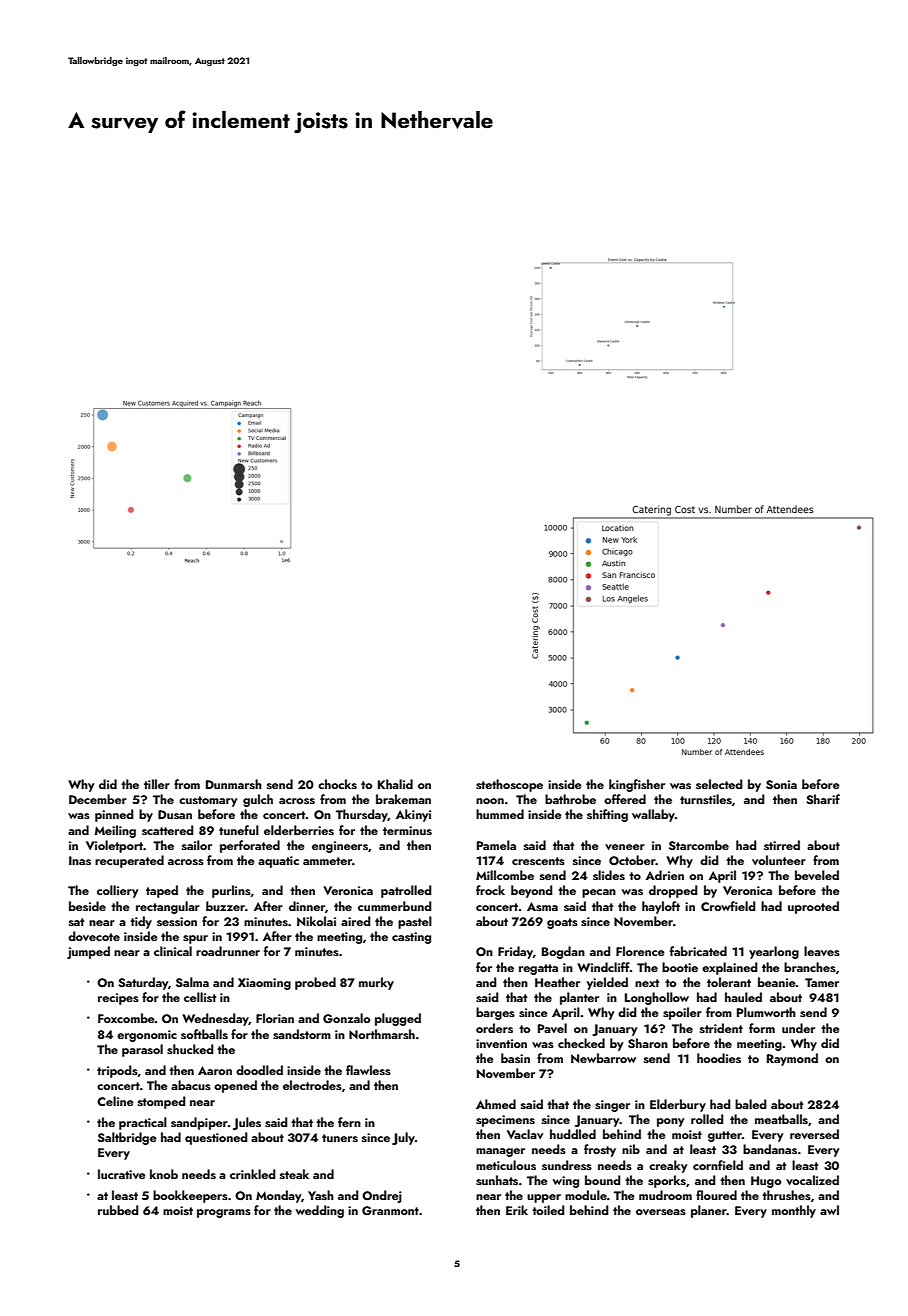 The height and width of the image is (1316, 908). Describe the element at coordinates (340, 847) in the image. I see `engineers` at that location.
